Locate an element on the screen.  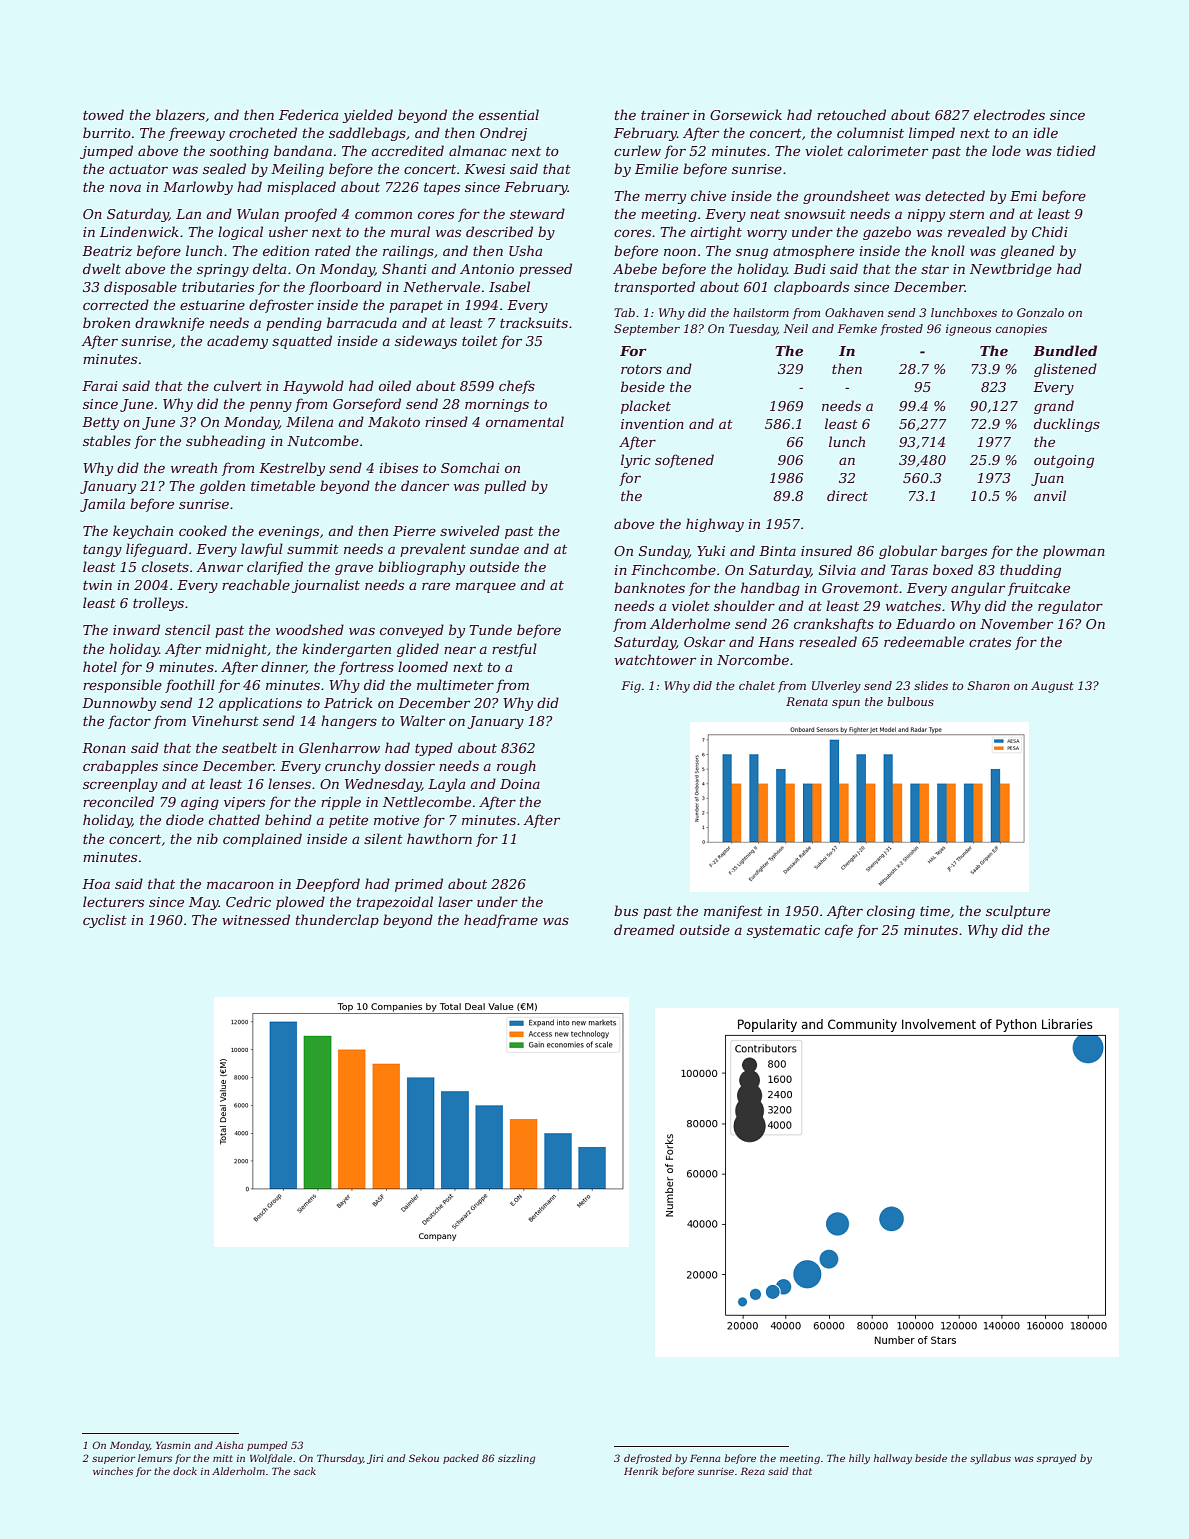
estuarine is located at coordinates (212, 305).
